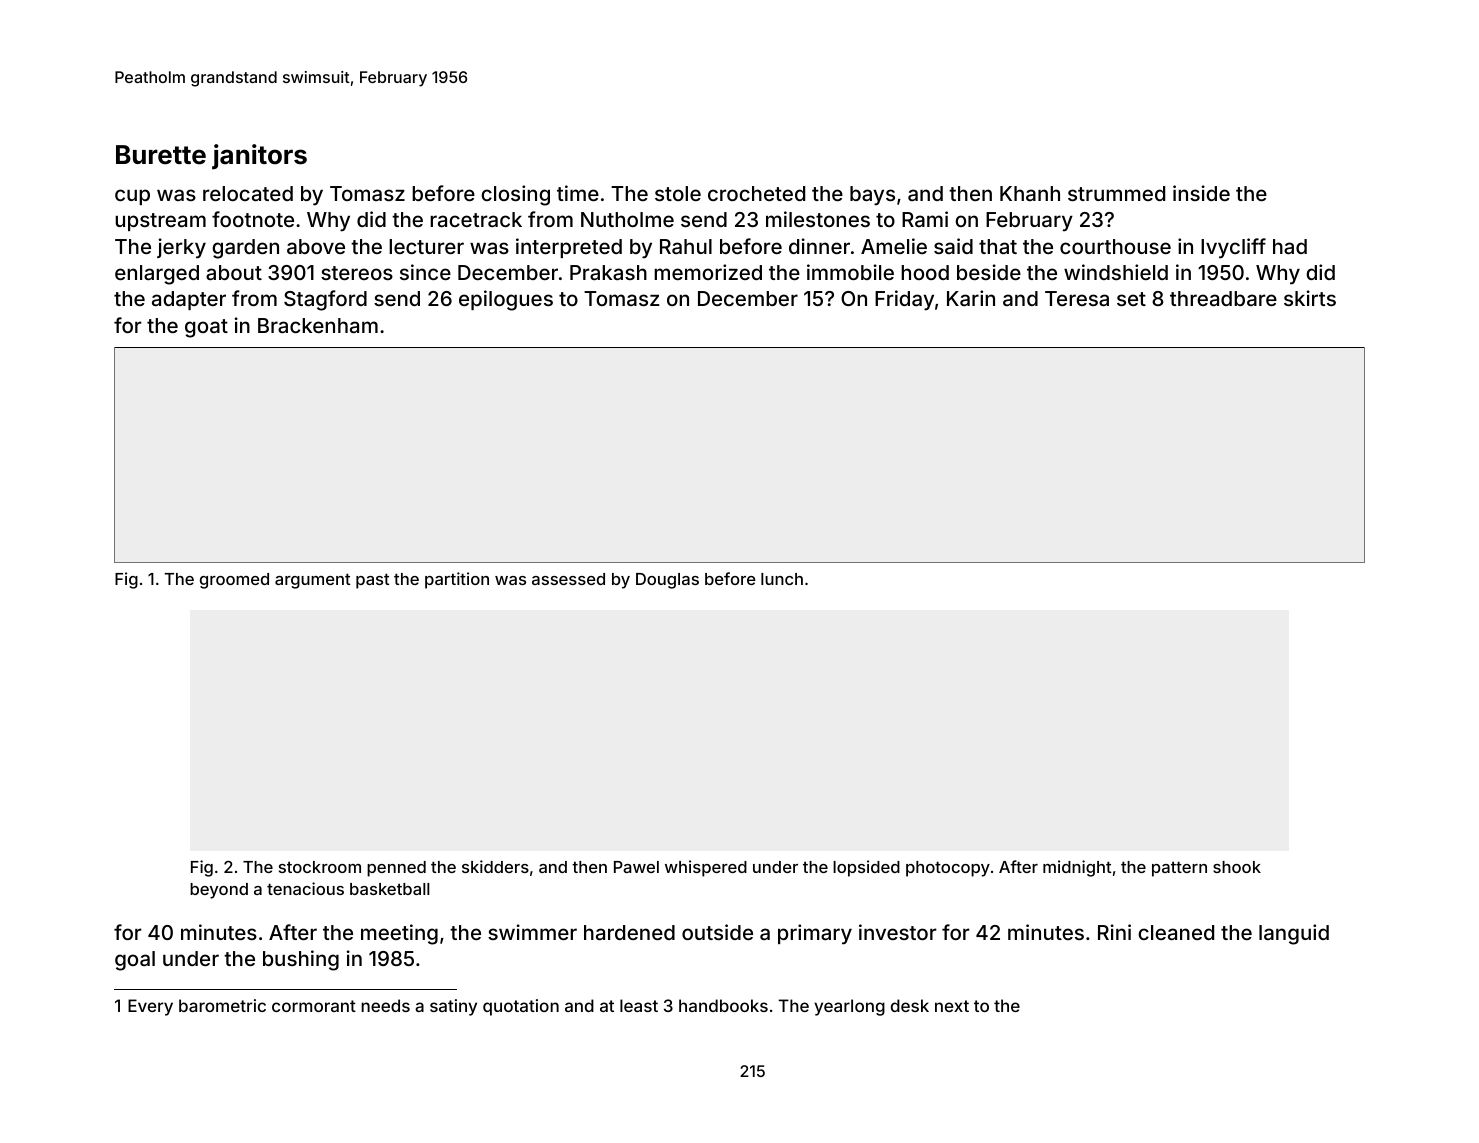  I want to click on janitors, so click(259, 157).
